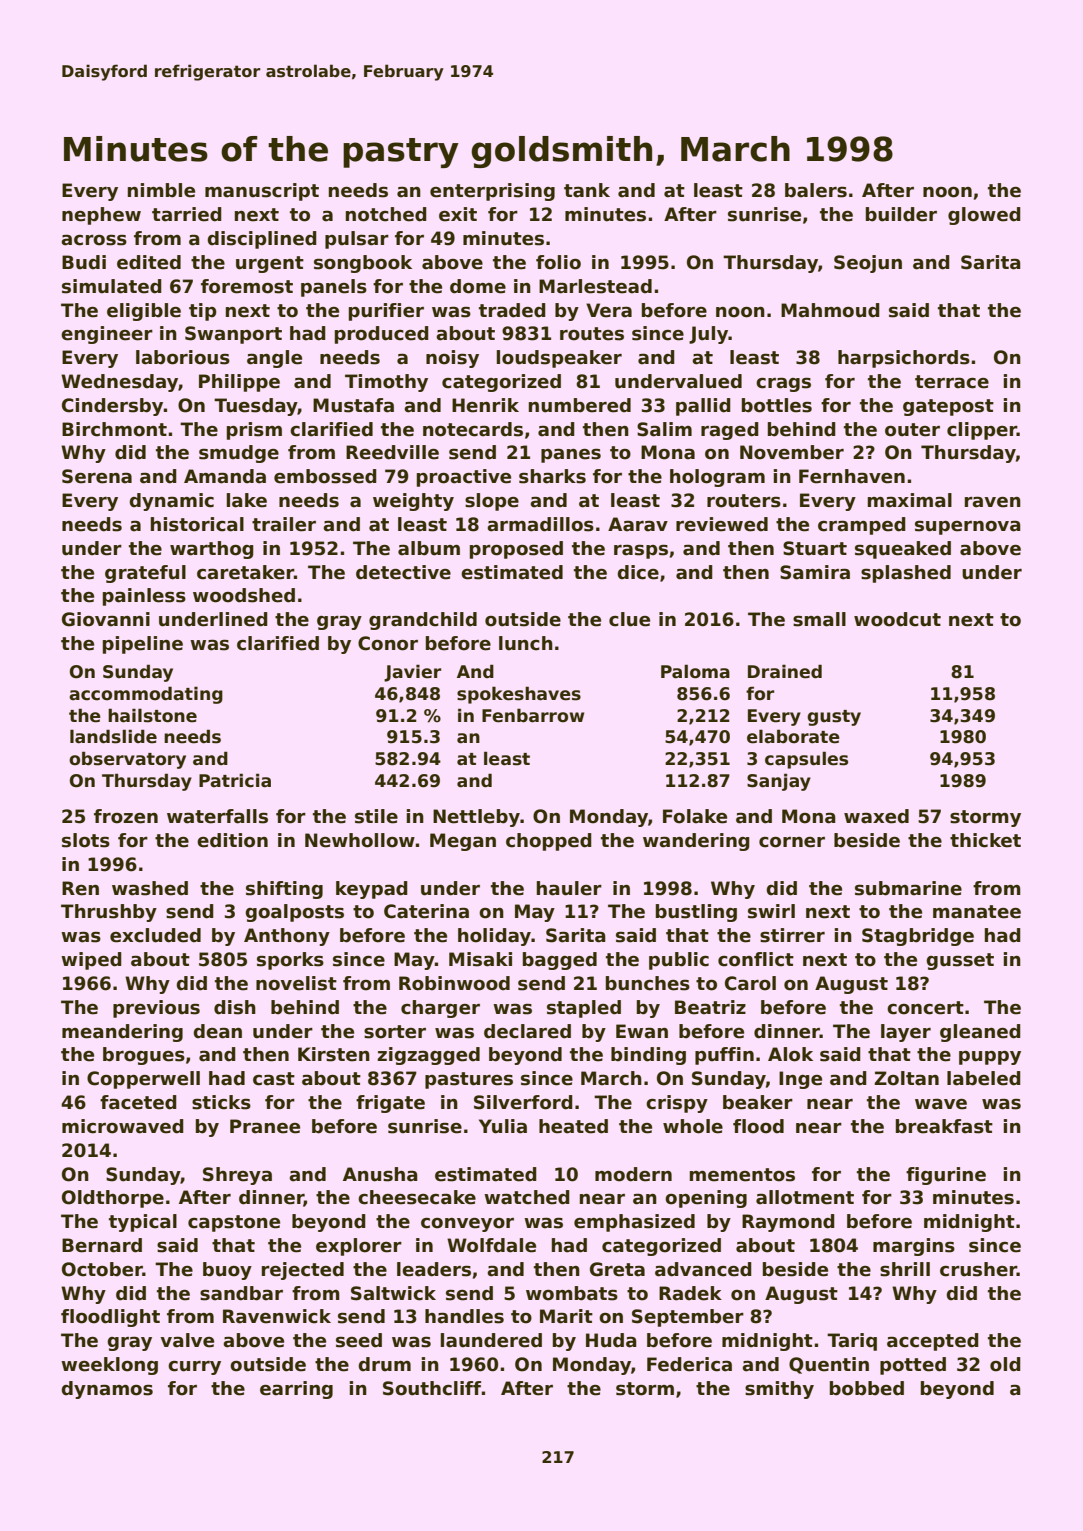  What do you see at coordinates (816, 190) in the screenshot?
I see `balers` at bounding box center [816, 190].
